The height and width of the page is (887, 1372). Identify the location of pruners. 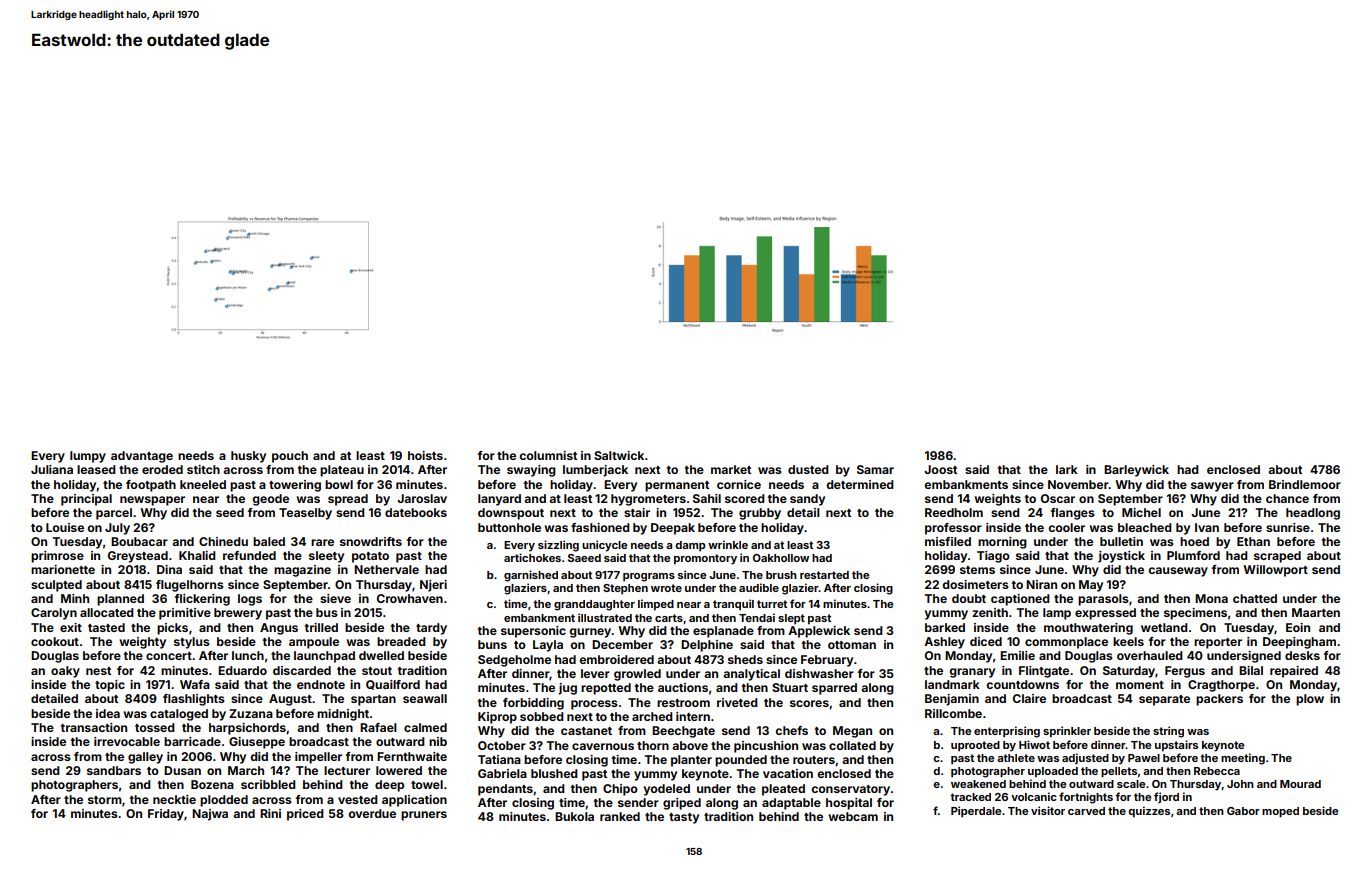
(424, 816).
